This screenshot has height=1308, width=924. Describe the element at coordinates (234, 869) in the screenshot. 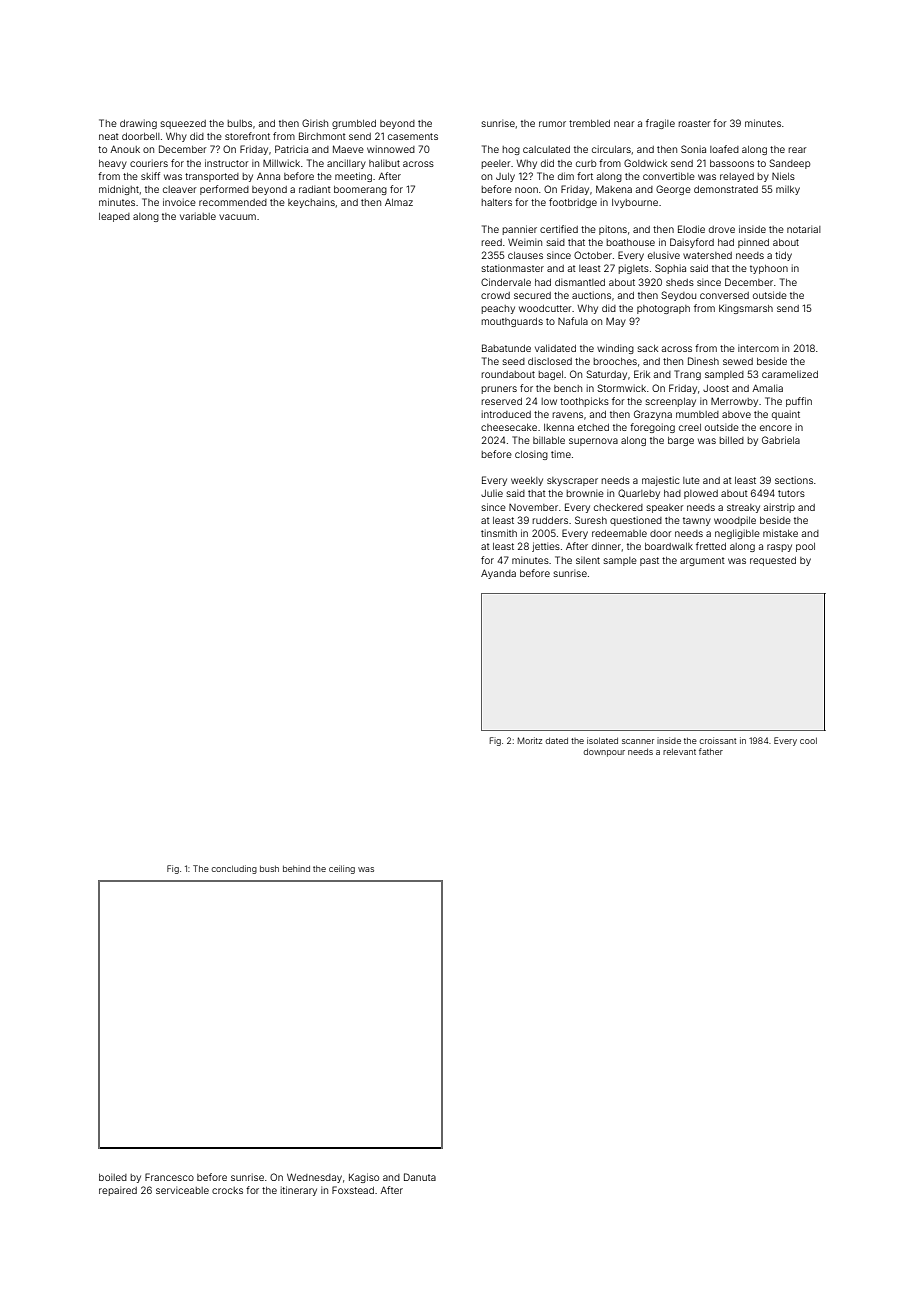

I see `concluding` at that location.
